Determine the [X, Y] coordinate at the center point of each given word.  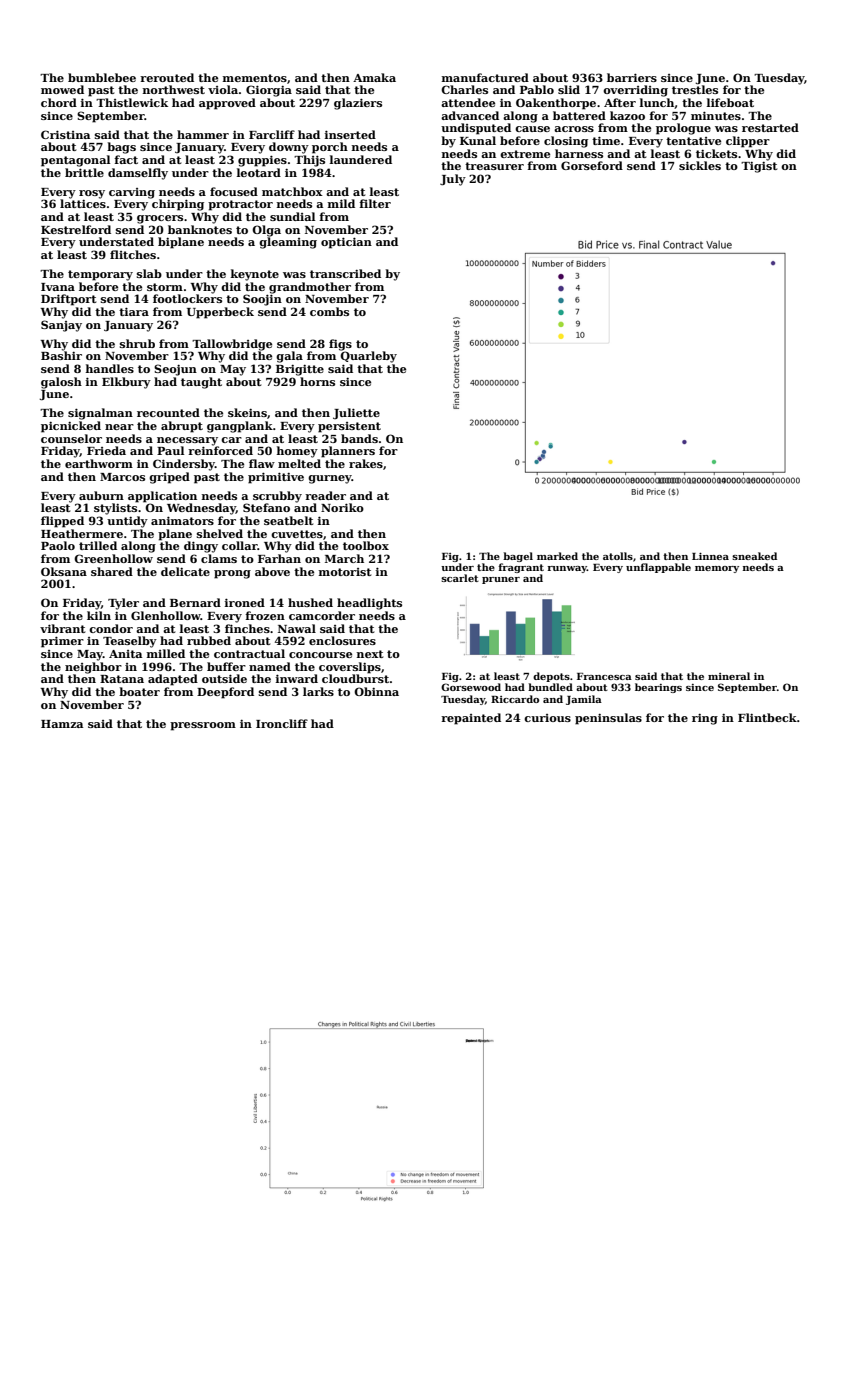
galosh [61, 383]
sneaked [754, 556]
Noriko [342, 507]
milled [165, 653]
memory [717, 569]
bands [359, 438]
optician [346, 243]
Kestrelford [76, 229]
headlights [369, 604]
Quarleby [368, 357]
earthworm [99, 463]
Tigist [759, 167]
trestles [695, 89]
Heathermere [82, 533]
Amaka [374, 77]
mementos [254, 78]
